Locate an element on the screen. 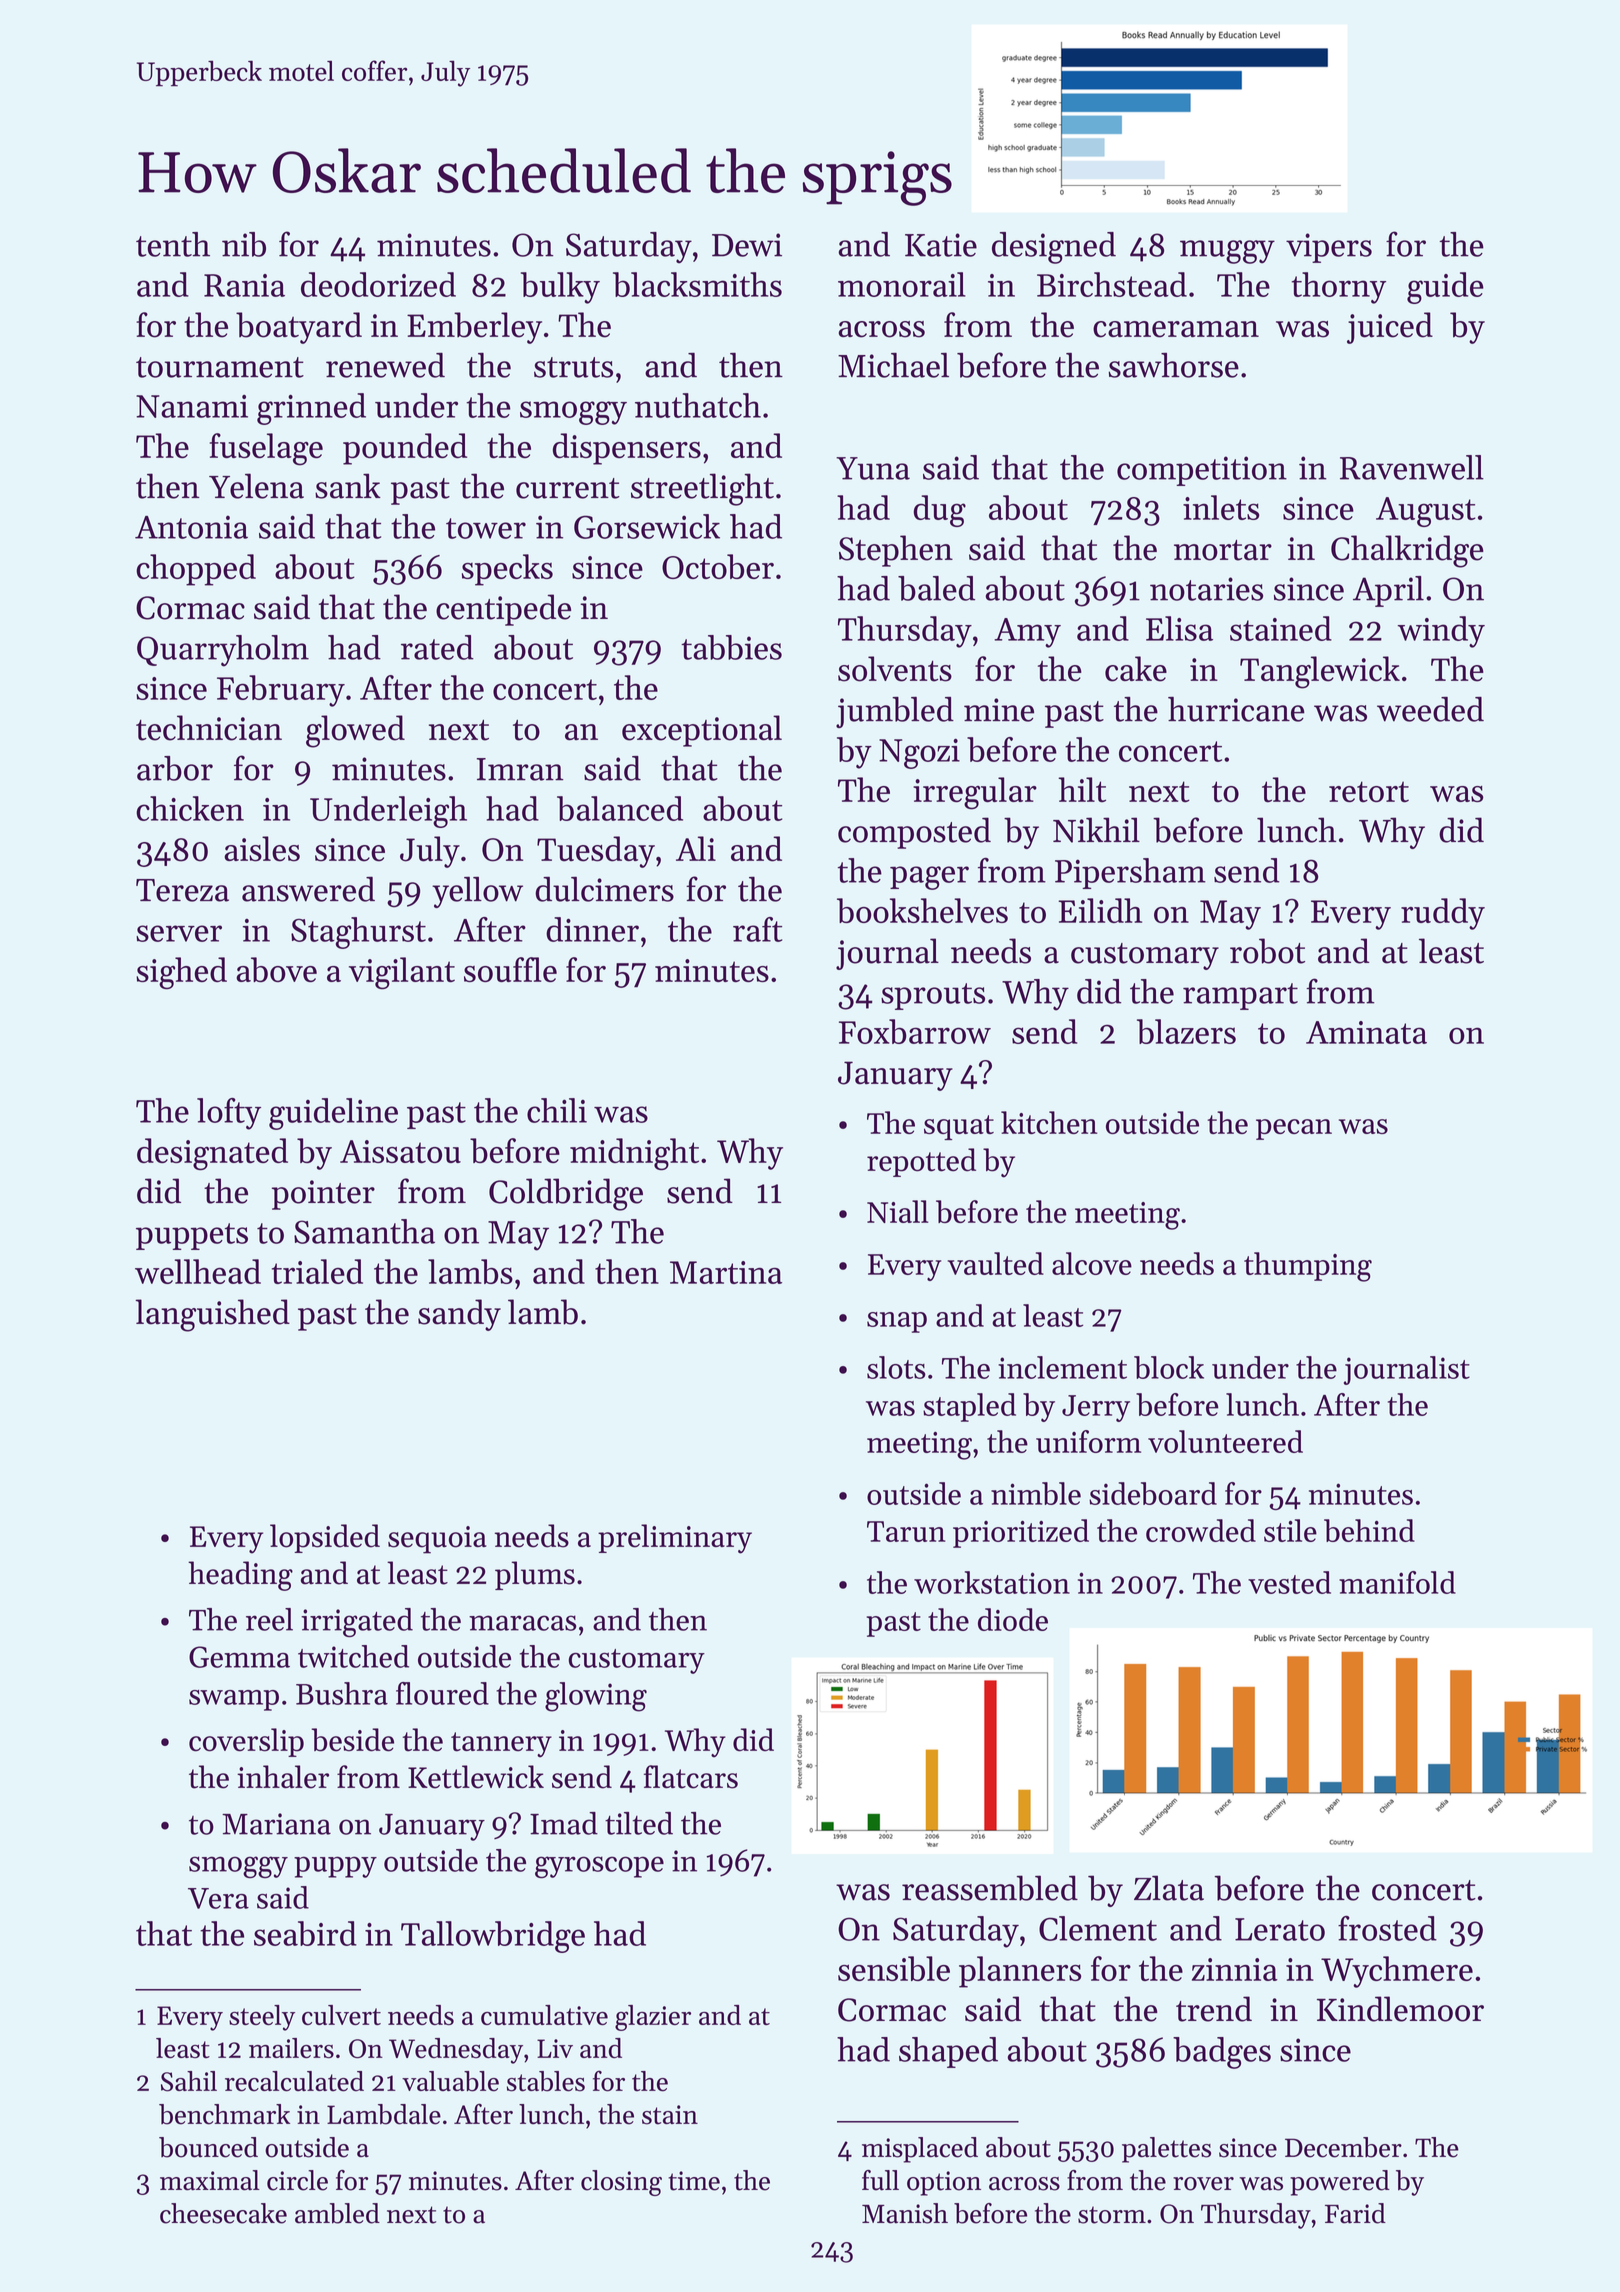 The width and height of the screenshot is (1620, 2292). behind is located at coordinates (1369, 1530).
